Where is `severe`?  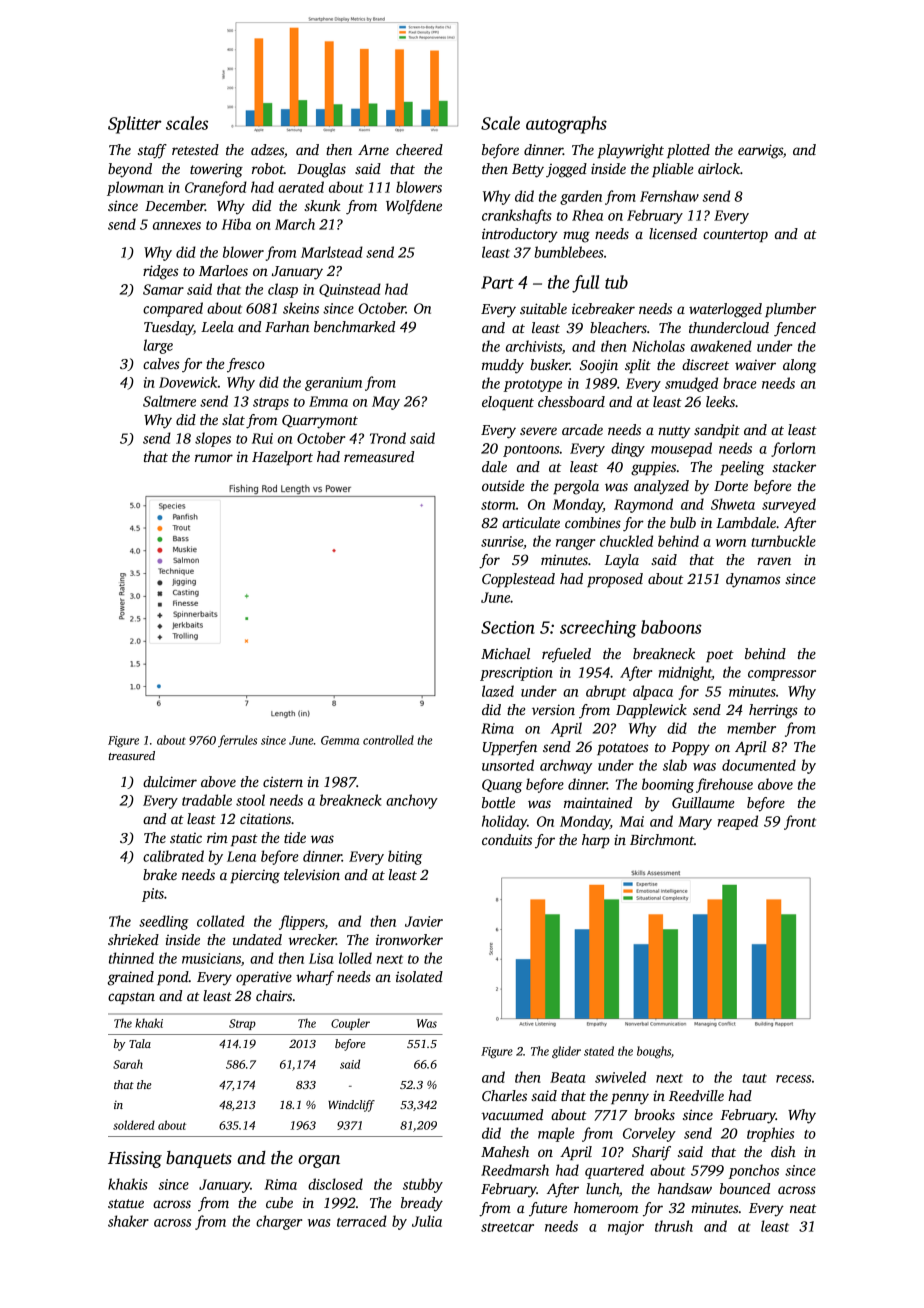
severe is located at coordinates (538, 431).
